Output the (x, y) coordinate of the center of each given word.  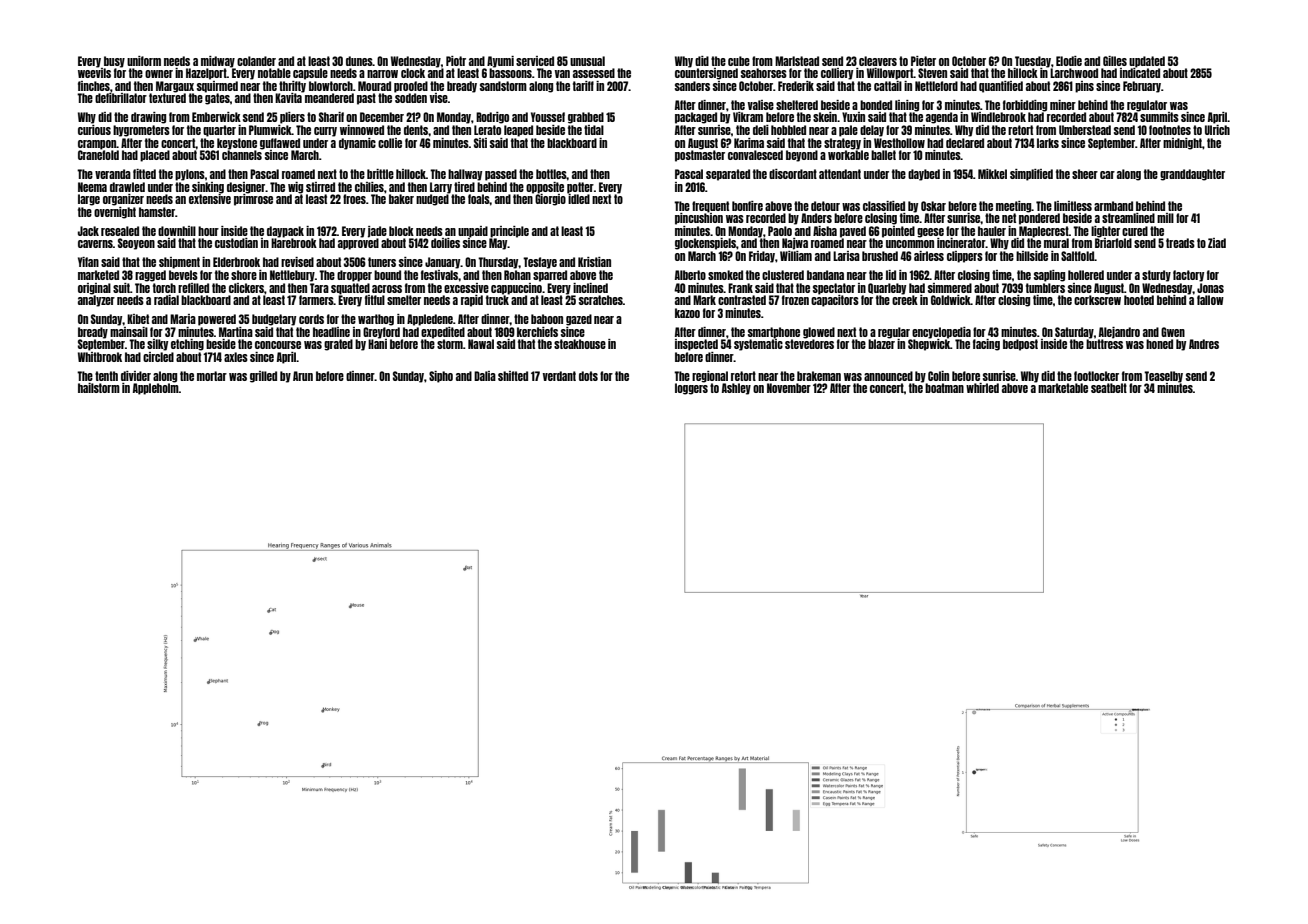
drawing (148, 118)
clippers (965, 257)
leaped (518, 131)
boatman (944, 388)
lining (907, 106)
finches (94, 86)
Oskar (933, 206)
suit (121, 288)
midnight (1182, 144)
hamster (157, 212)
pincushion (699, 219)
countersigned (706, 74)
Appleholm (156, 389)
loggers (691, 389)
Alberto (690, 275)
